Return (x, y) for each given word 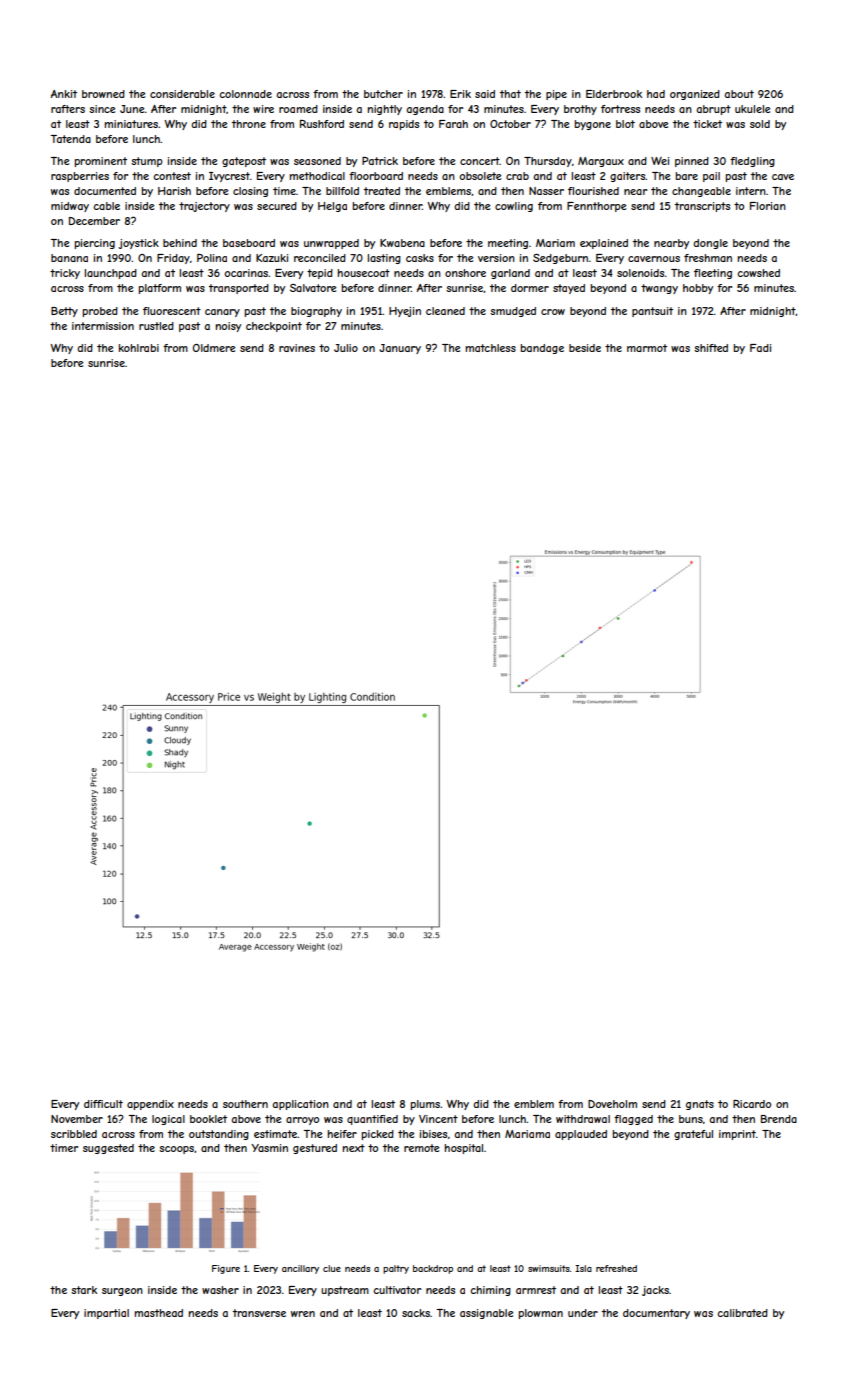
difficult (103, 1104)
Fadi (760, 348)
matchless (491, 348)
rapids (404, 125)
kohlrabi (139, 348)
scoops (176, 1150)
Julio (346, 348)
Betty (64, 312)
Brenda (779, 1119)
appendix (150, 1105)
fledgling (752, 162)
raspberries (80, 177)
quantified (372, 1120)
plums (425, 1105)
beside (585, 348)
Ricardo (752, 1104)
